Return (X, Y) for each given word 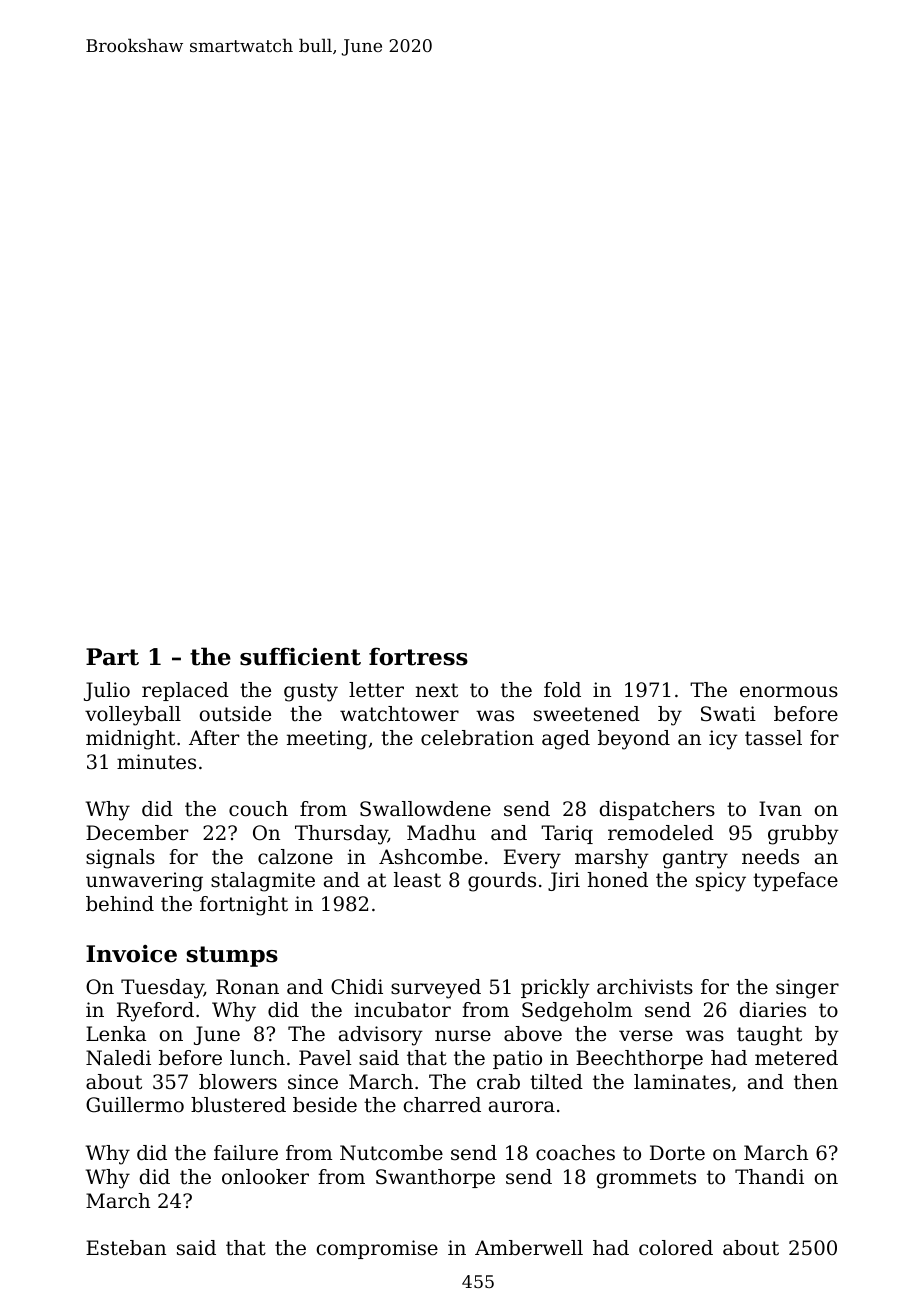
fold (562, 690)
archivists (645, 987)
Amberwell (529, 1248)
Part (112, 657)
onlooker (265, 1177)
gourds (502, 882)
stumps (232, 956)
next (437, 690)
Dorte (677, 1153)
